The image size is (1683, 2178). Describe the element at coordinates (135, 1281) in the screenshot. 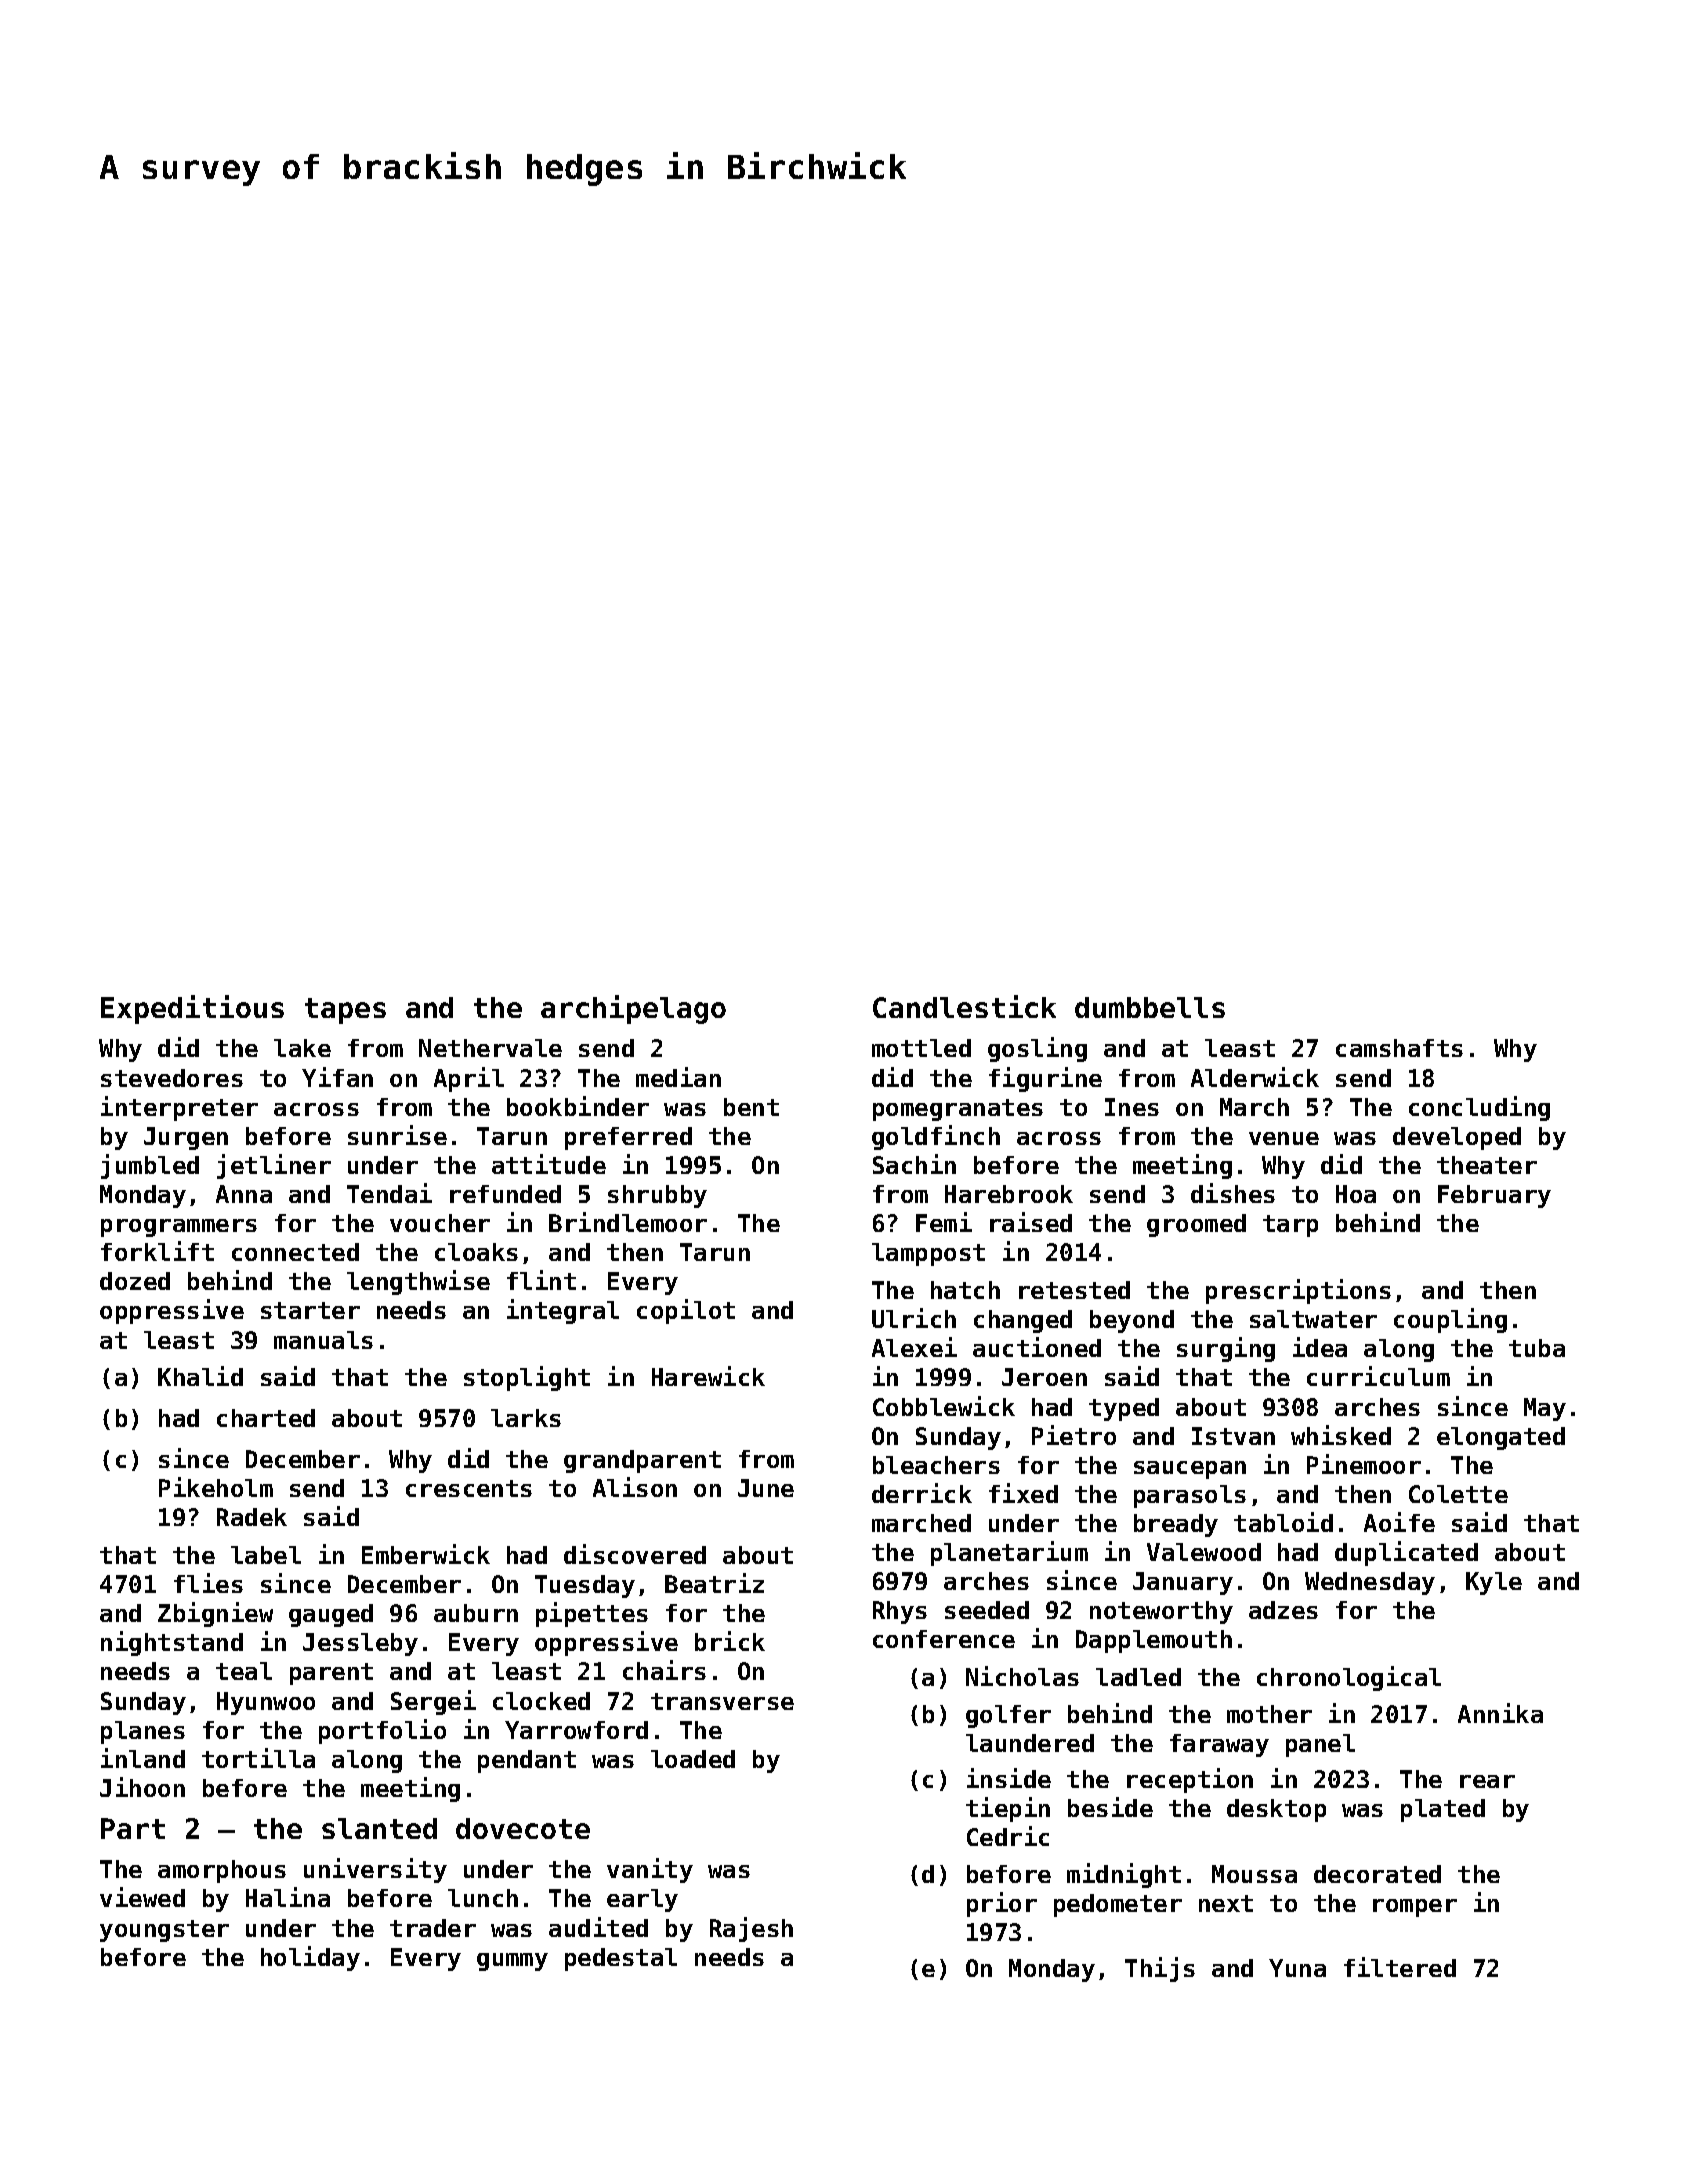

I see `dozed` at that location.
